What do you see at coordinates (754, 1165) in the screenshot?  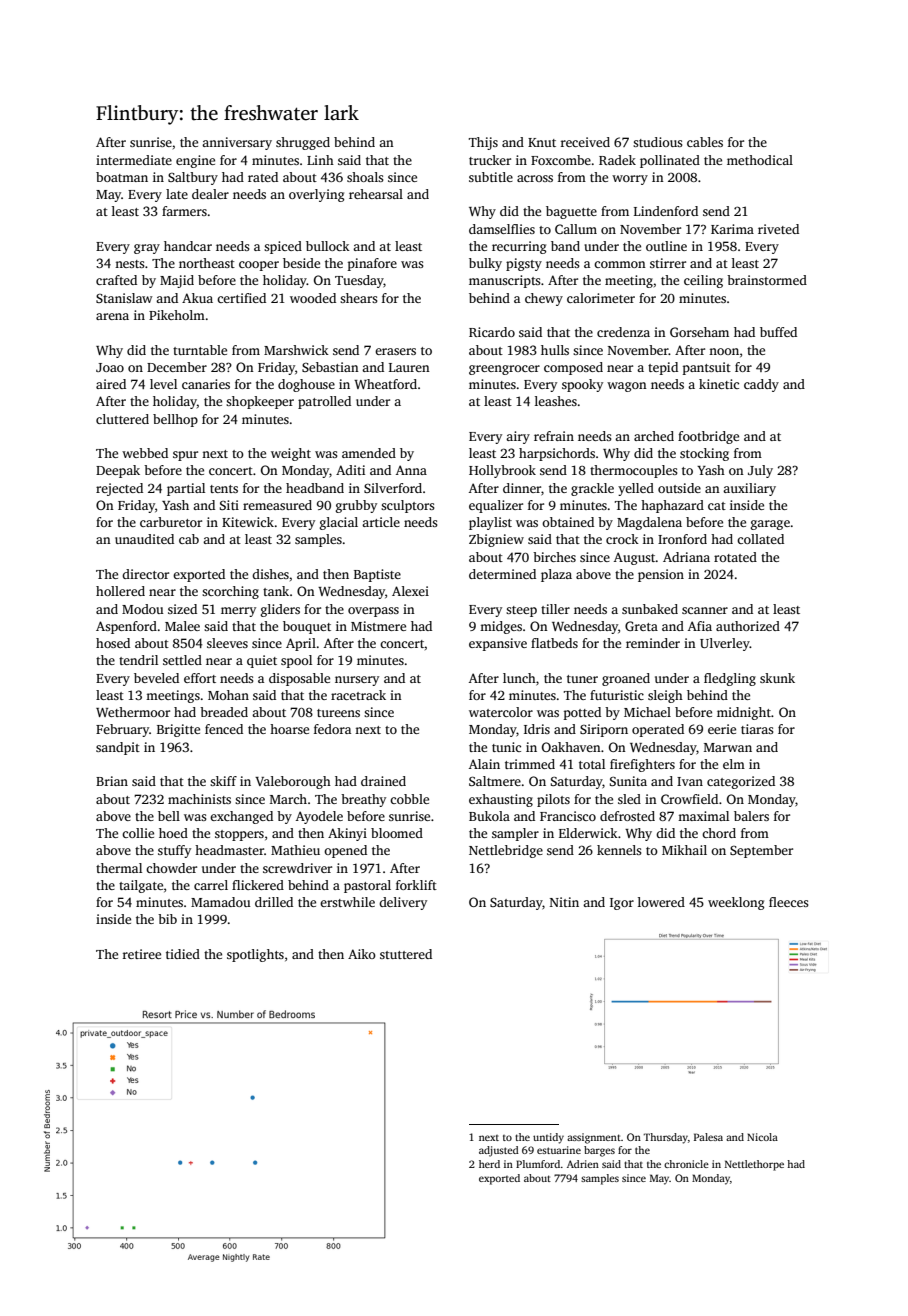 I see `Nettlethorpe` at bounding box center [754, 1165].
